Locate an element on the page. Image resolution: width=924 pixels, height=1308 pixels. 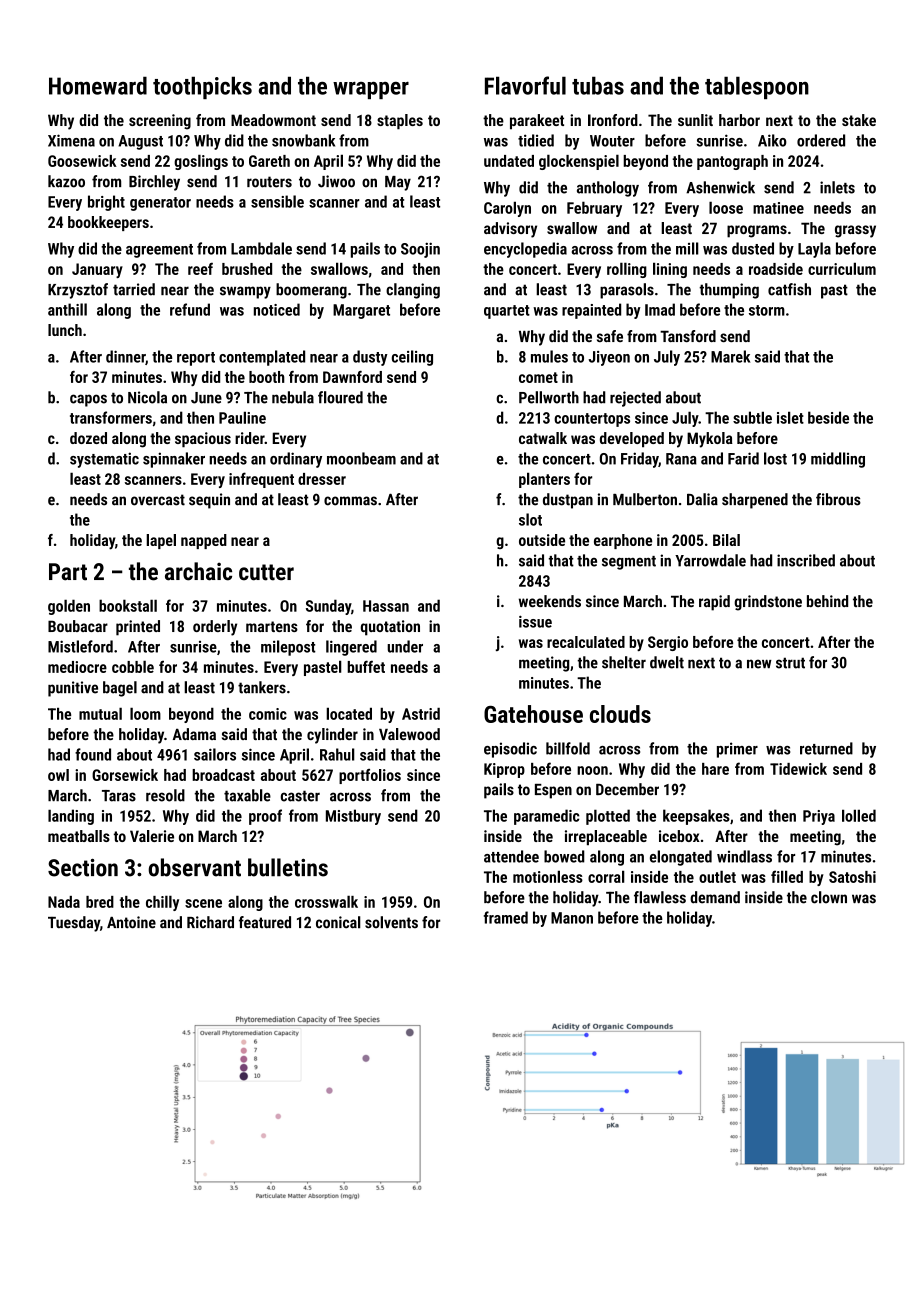
staples is located at coordinates (400, 122).
